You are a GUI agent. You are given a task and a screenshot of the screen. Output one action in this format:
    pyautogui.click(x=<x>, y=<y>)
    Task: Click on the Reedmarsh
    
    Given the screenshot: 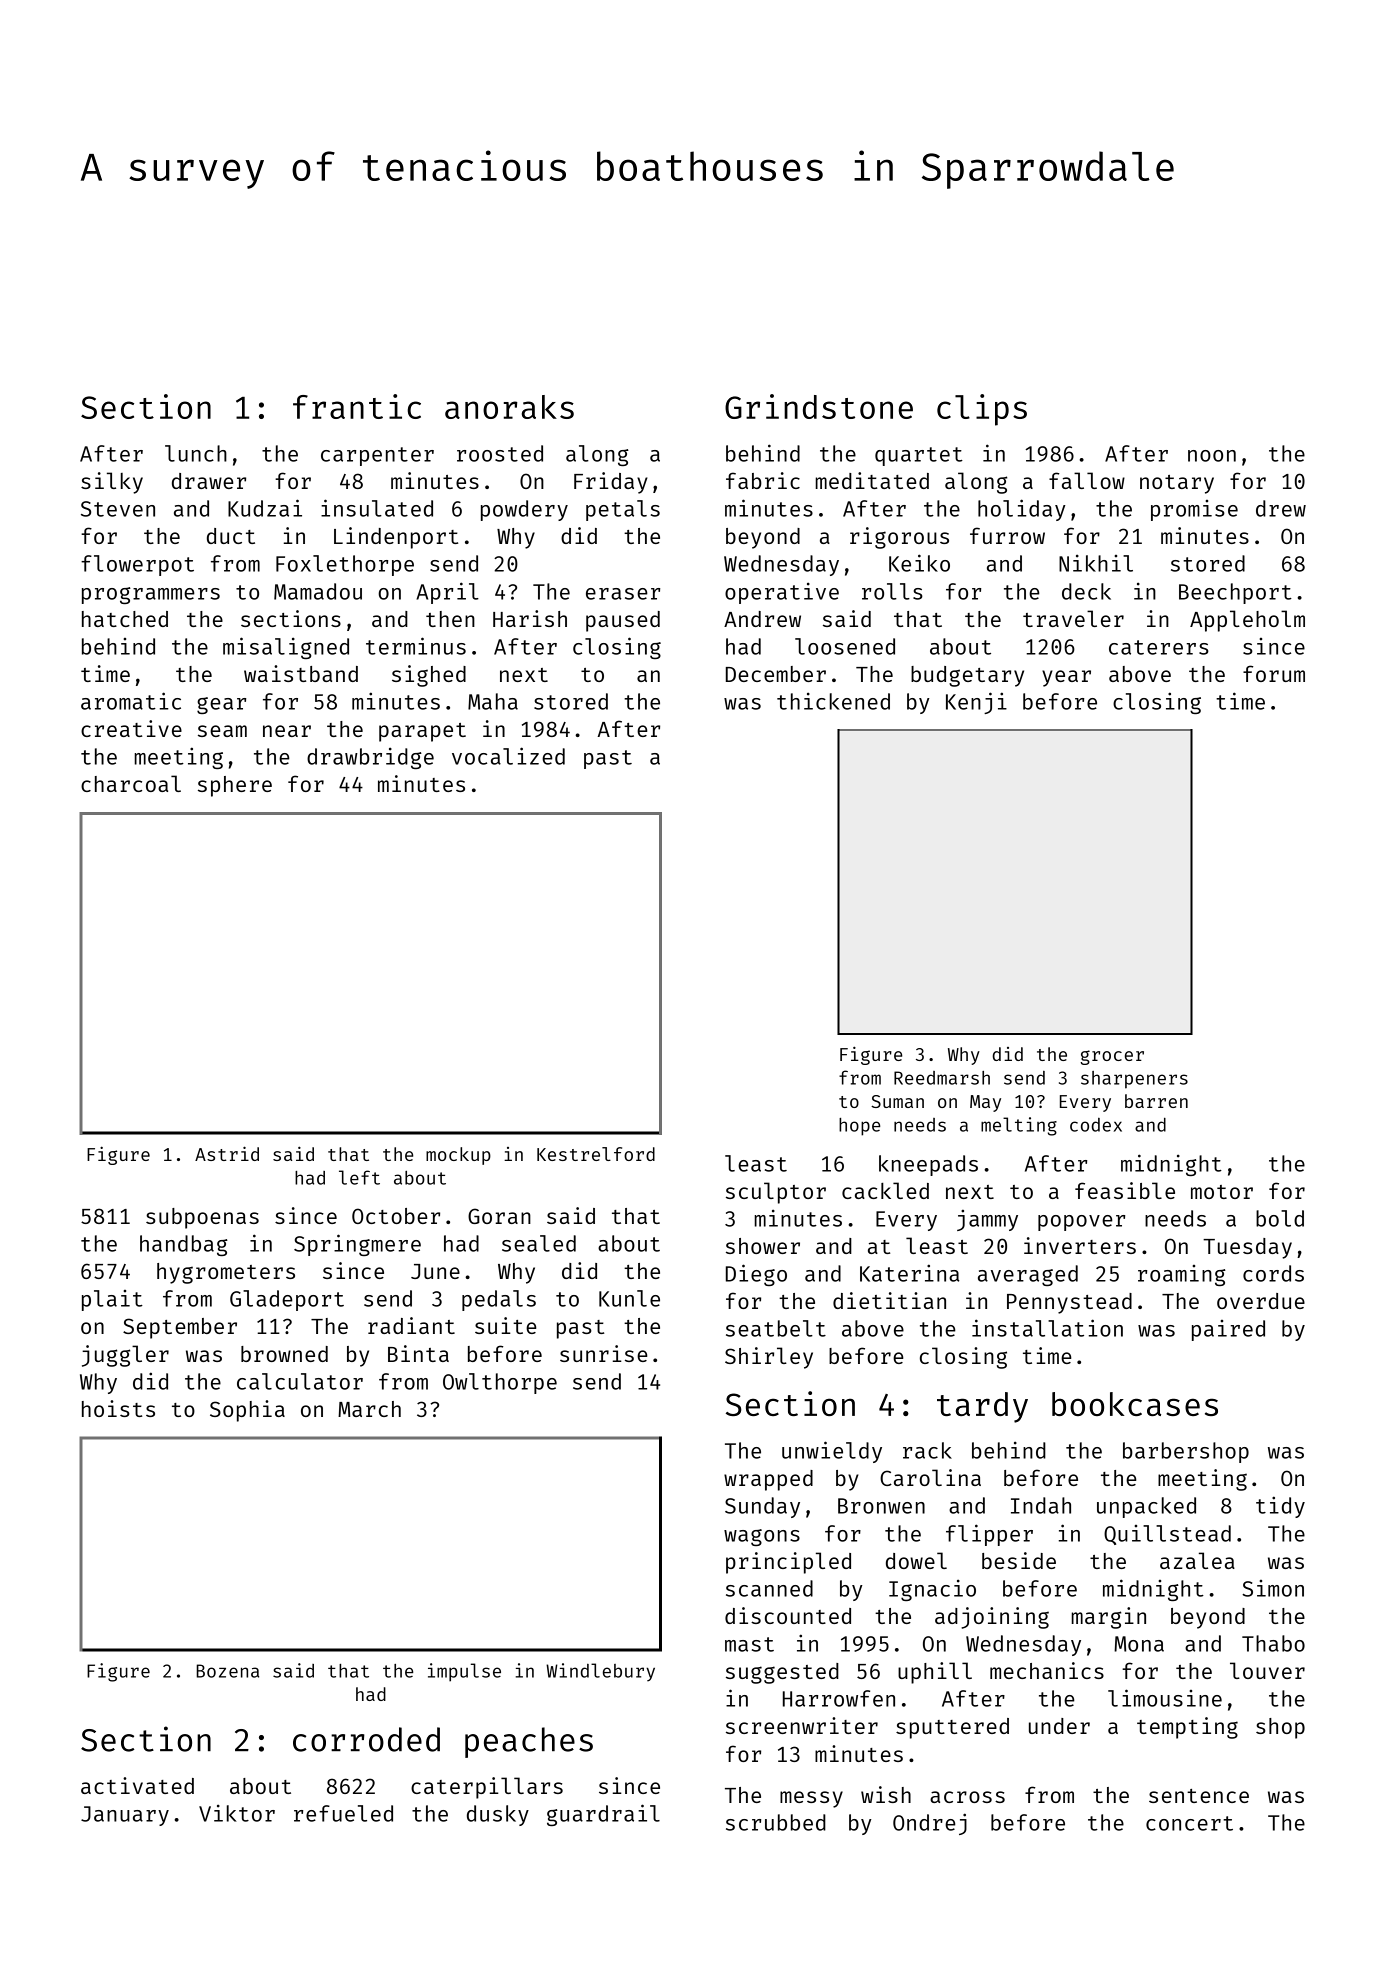 What is the action you would take?
    pyautogui.click(x=942, y=1078)
